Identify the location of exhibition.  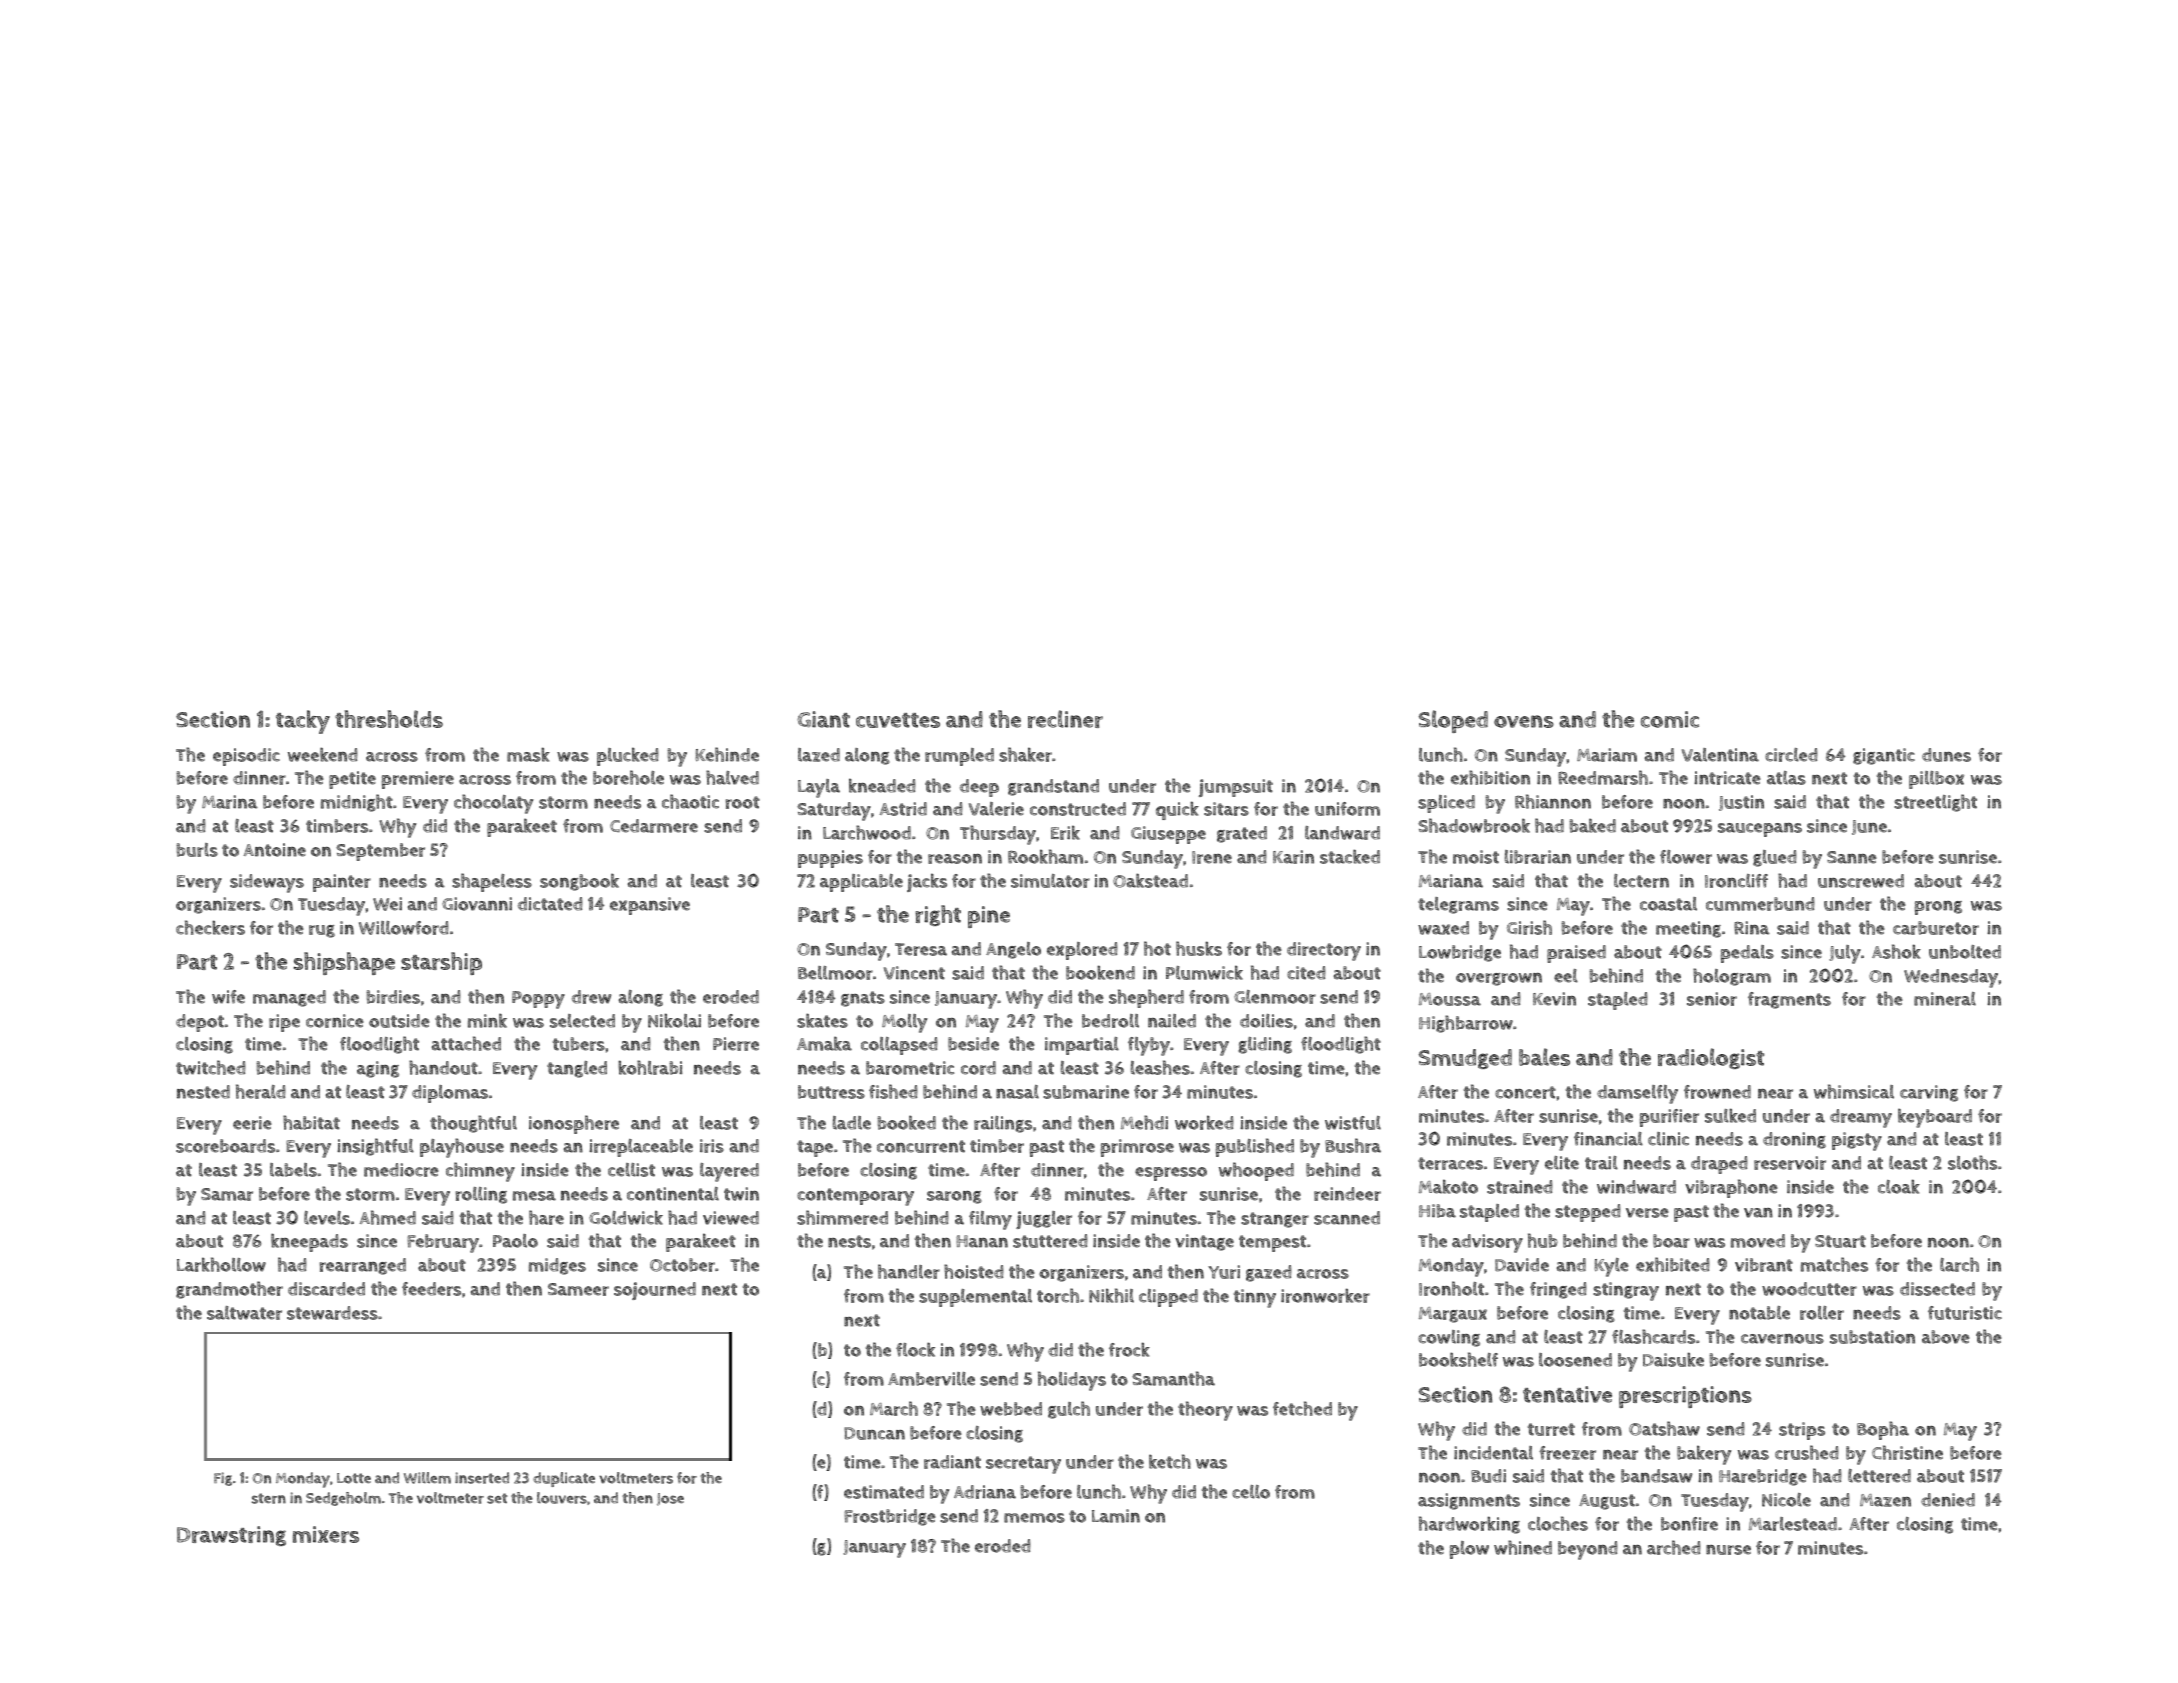
(1490, 777).
